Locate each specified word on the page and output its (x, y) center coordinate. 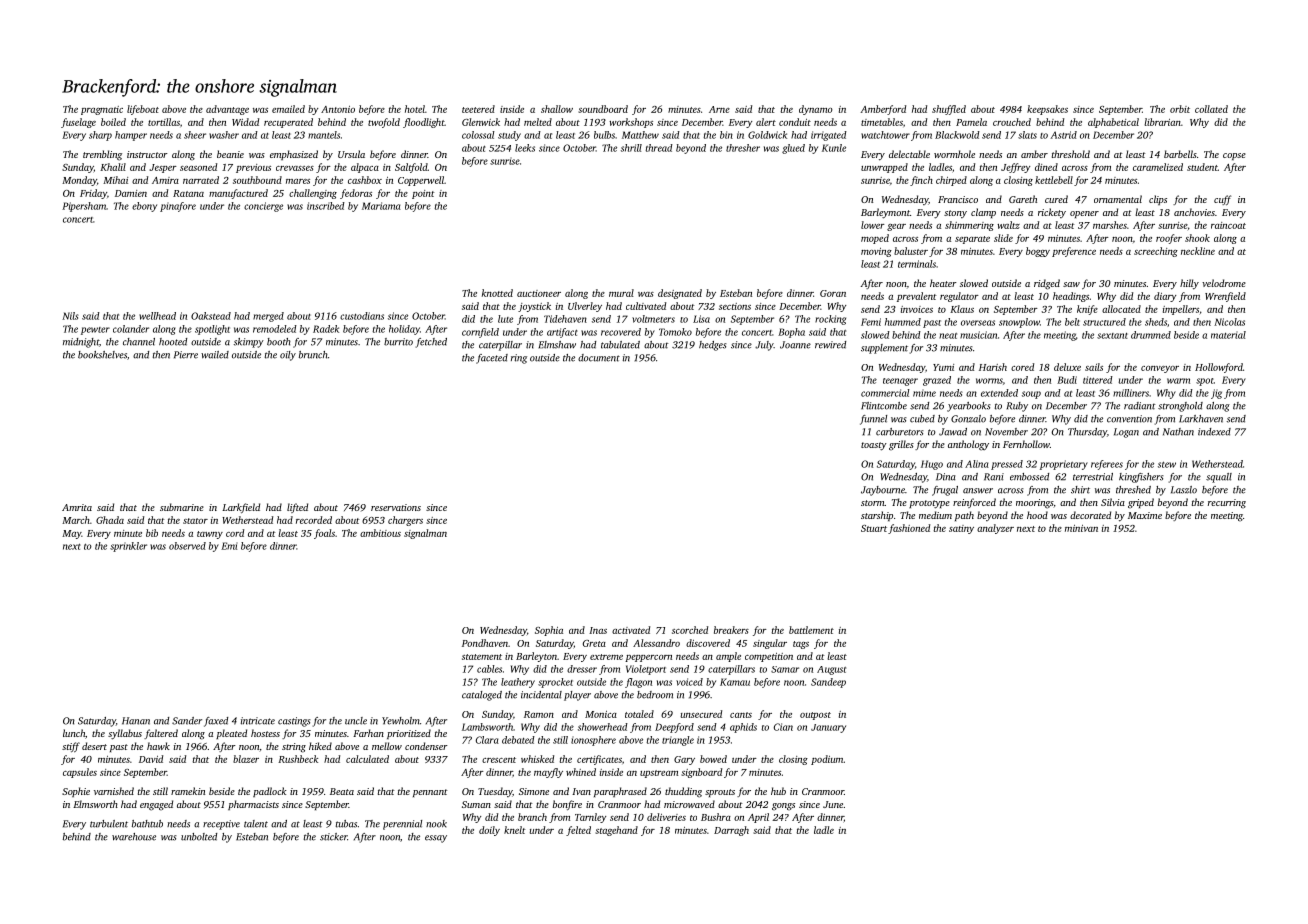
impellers (1181, 310)
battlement (811, 630)
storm (873, 503)
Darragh (731, 831)
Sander (187, 721)
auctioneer (539, 293)
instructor (147, 154)
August (831, 670)
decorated (1090, 515)
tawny (210, 535)
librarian (1162, 122)
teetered (478, 109)
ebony (144, 207)
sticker (333, 837)
